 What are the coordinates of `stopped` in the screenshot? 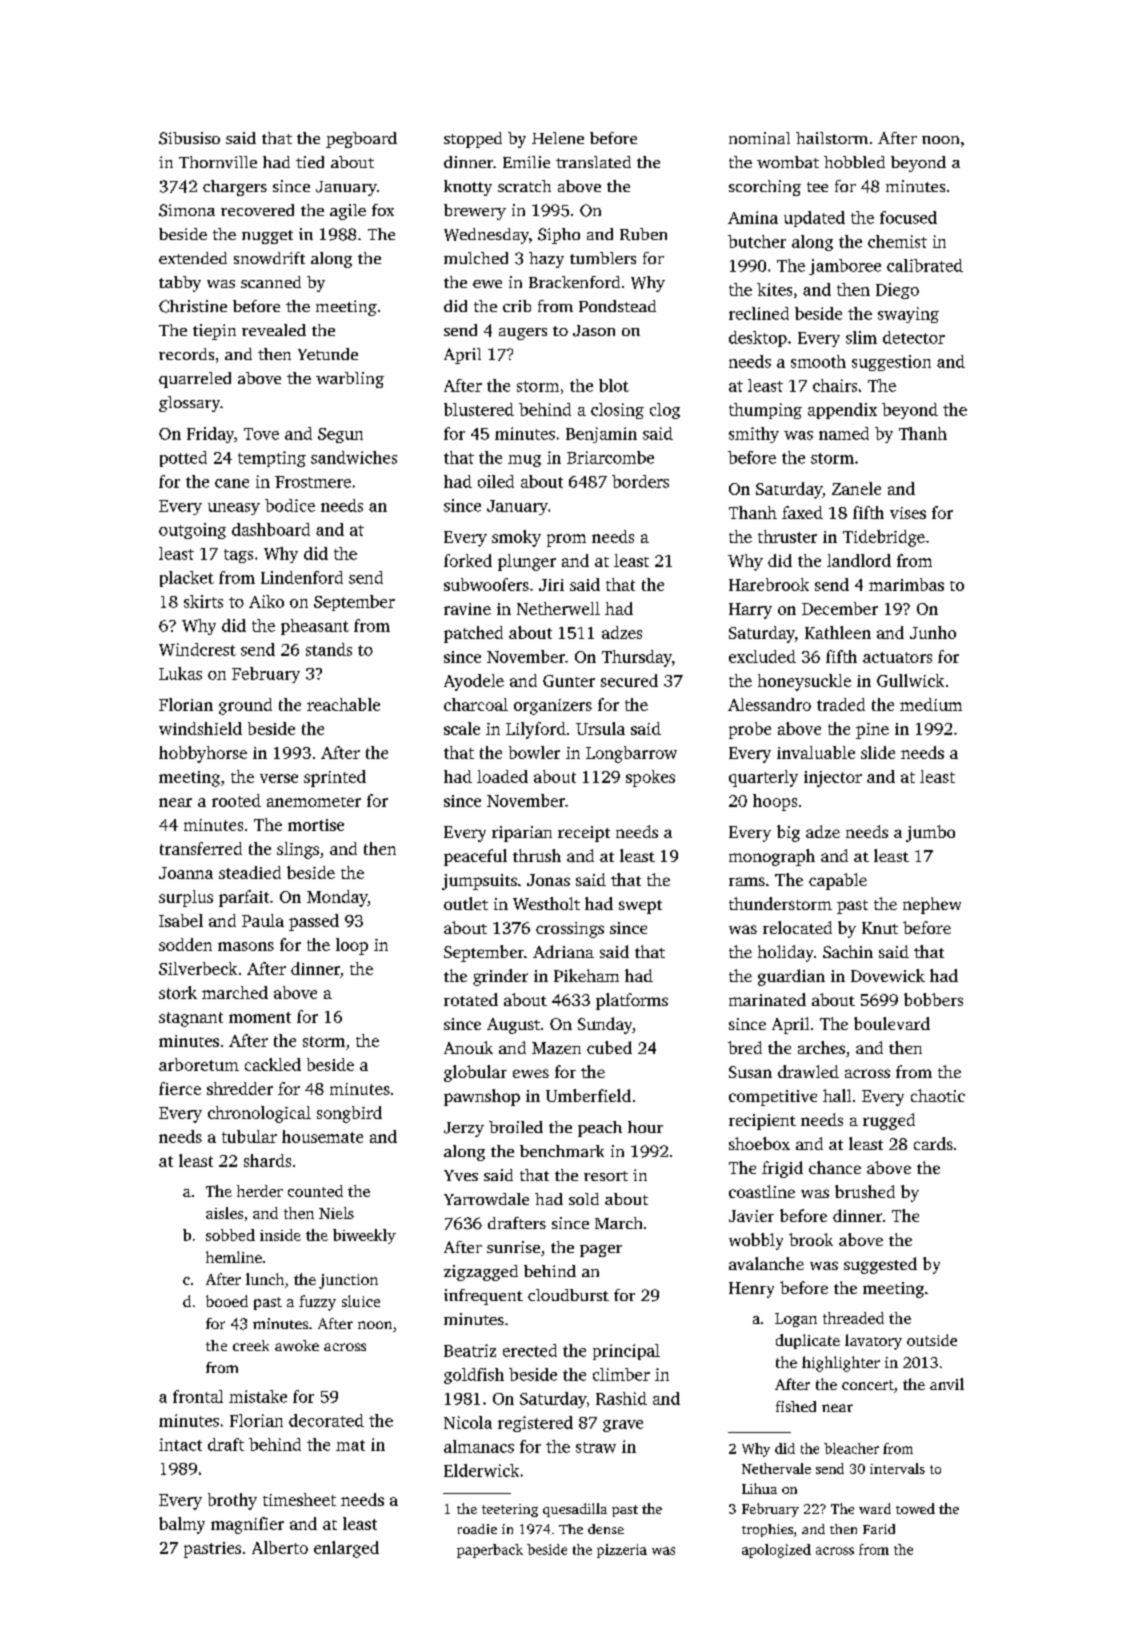 It's located at (473, 140).
